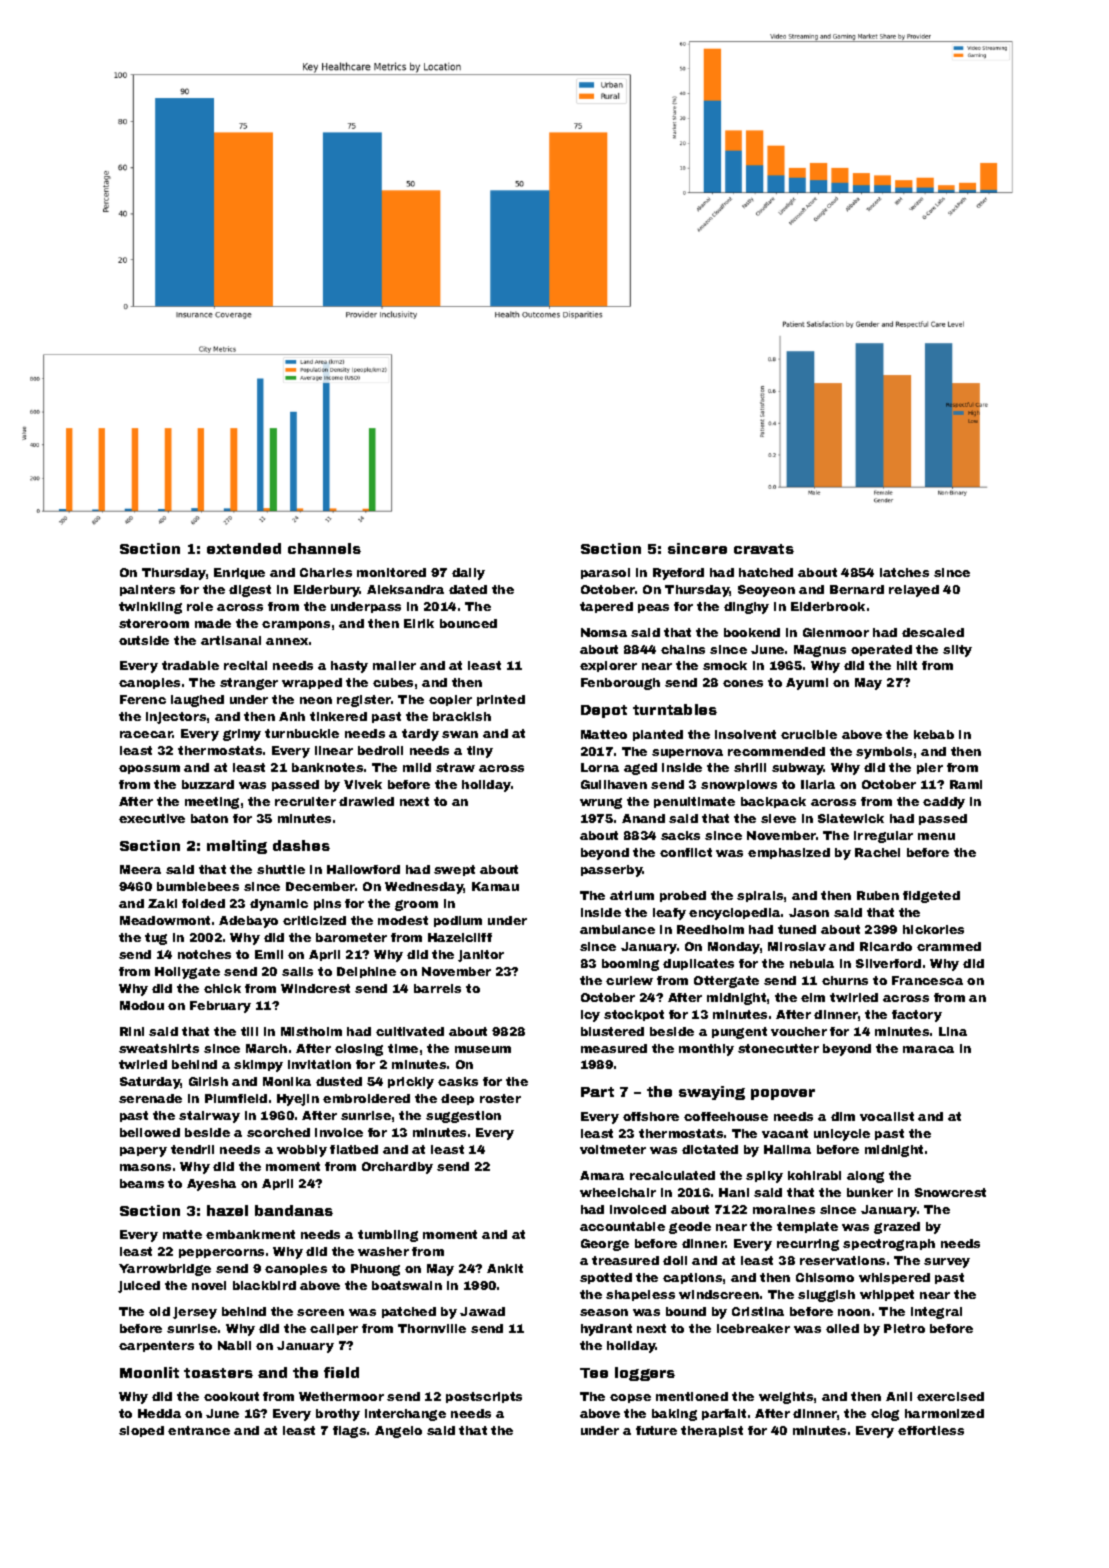 The width and height of the document is (1109, 1568). What do you see at coordinates (683, 649) in the document?
I see `chains` at bounding box center [683, 649].
